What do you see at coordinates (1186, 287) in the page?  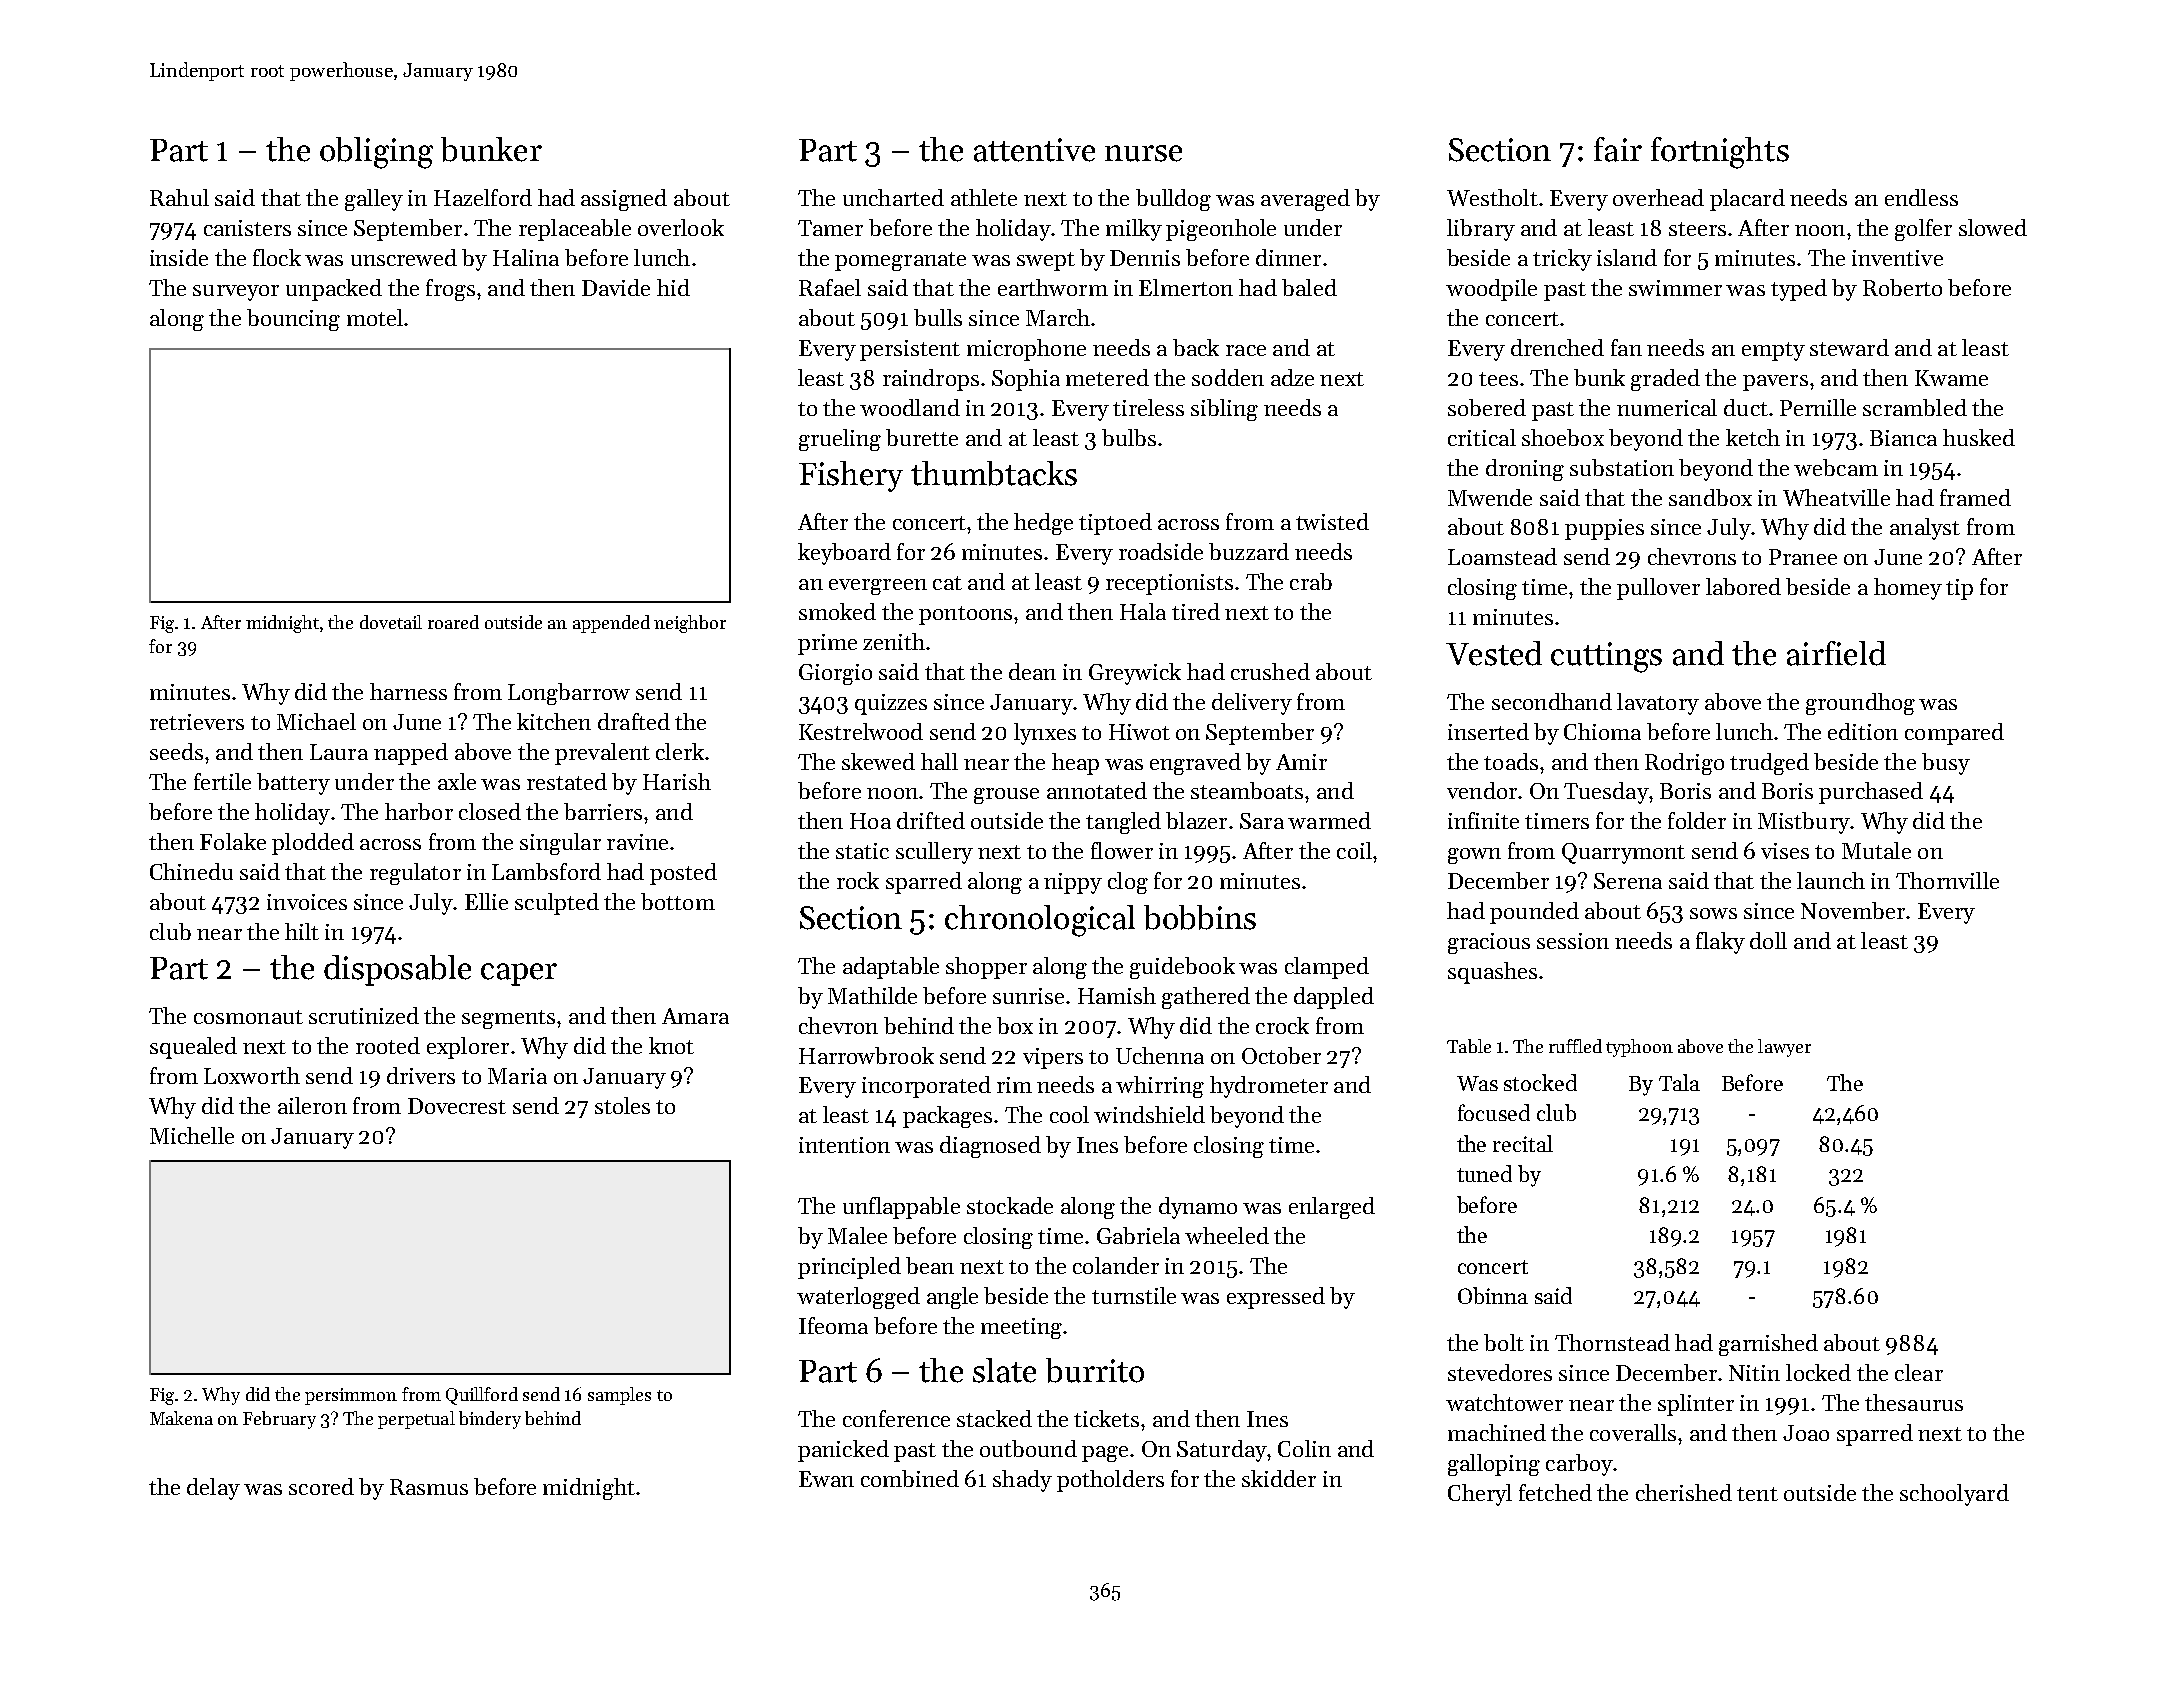 I see `Elmerton` at bounding box center [1186, 287].
